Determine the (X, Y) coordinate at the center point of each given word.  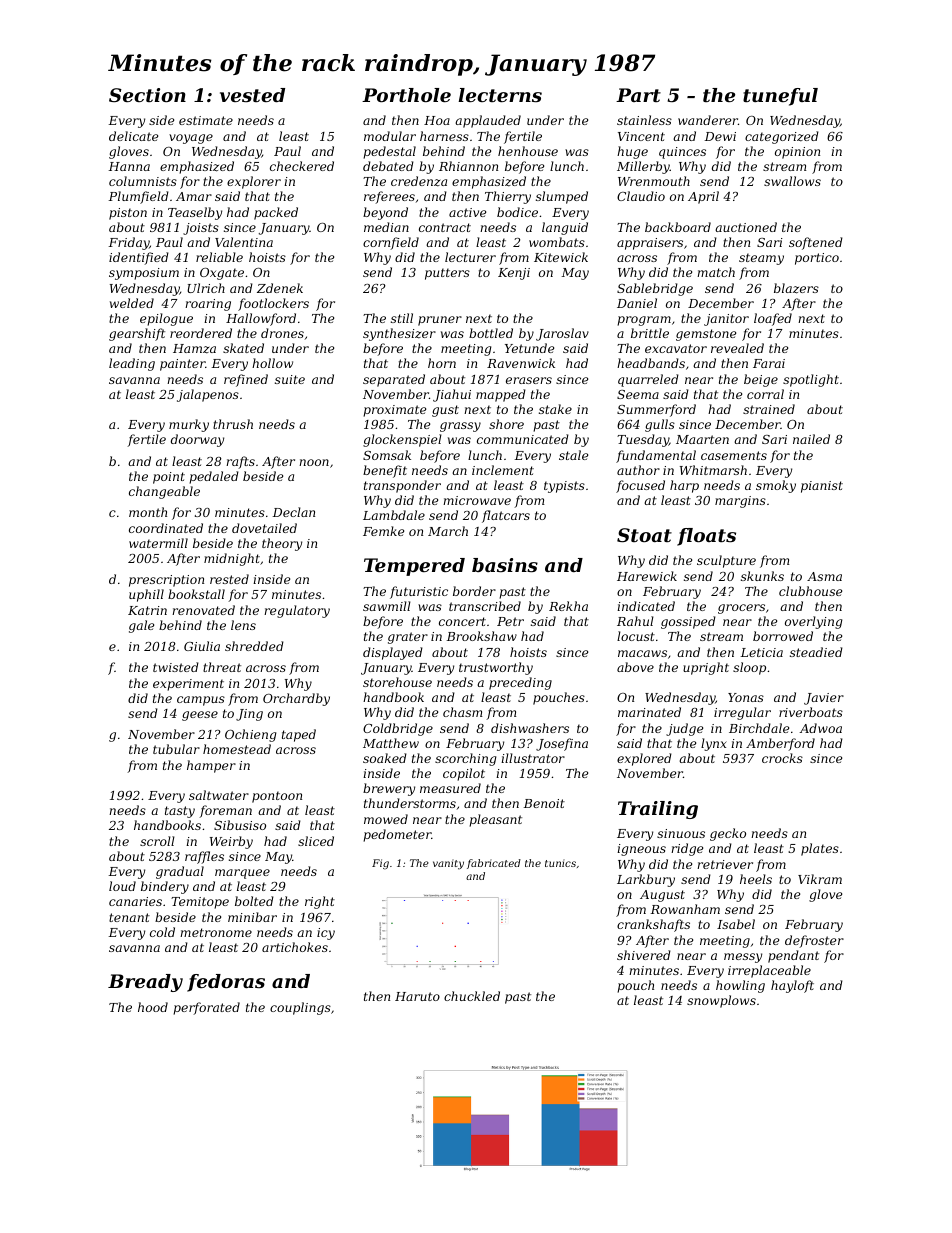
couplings (300, 1008)
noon (314, 462)
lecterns (500, 95)
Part (638, 95)
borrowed (783, 636)
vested (252, 95)
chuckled (472, 996)
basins (505, 565)
